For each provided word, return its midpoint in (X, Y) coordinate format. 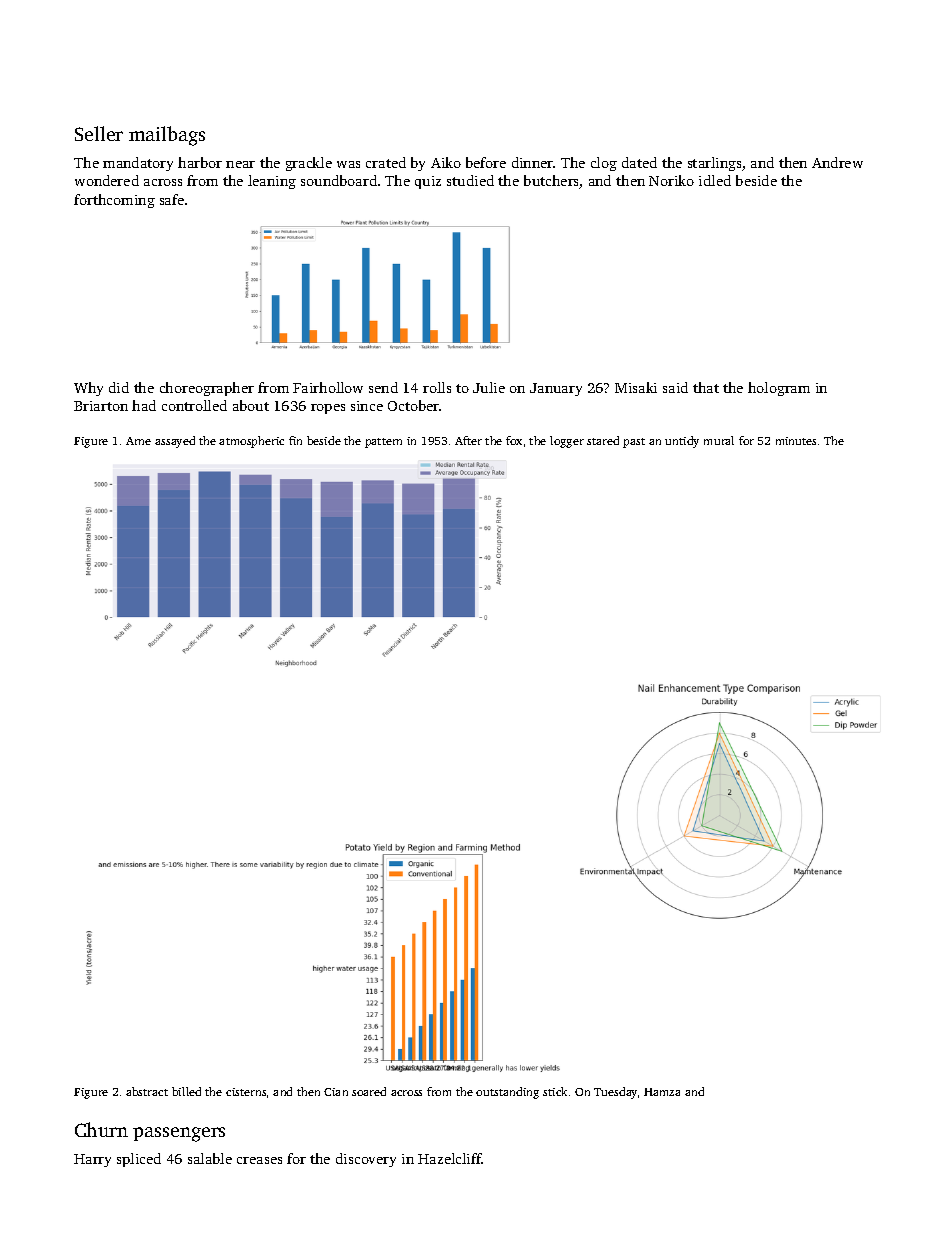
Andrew (837, 162)
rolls (437, 387)
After (468, 440)
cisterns (246, 1092)
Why (88, 389)
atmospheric (251, 442)
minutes (796, 441)
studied (470, 180)
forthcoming (114, 201)
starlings (714, 164)
